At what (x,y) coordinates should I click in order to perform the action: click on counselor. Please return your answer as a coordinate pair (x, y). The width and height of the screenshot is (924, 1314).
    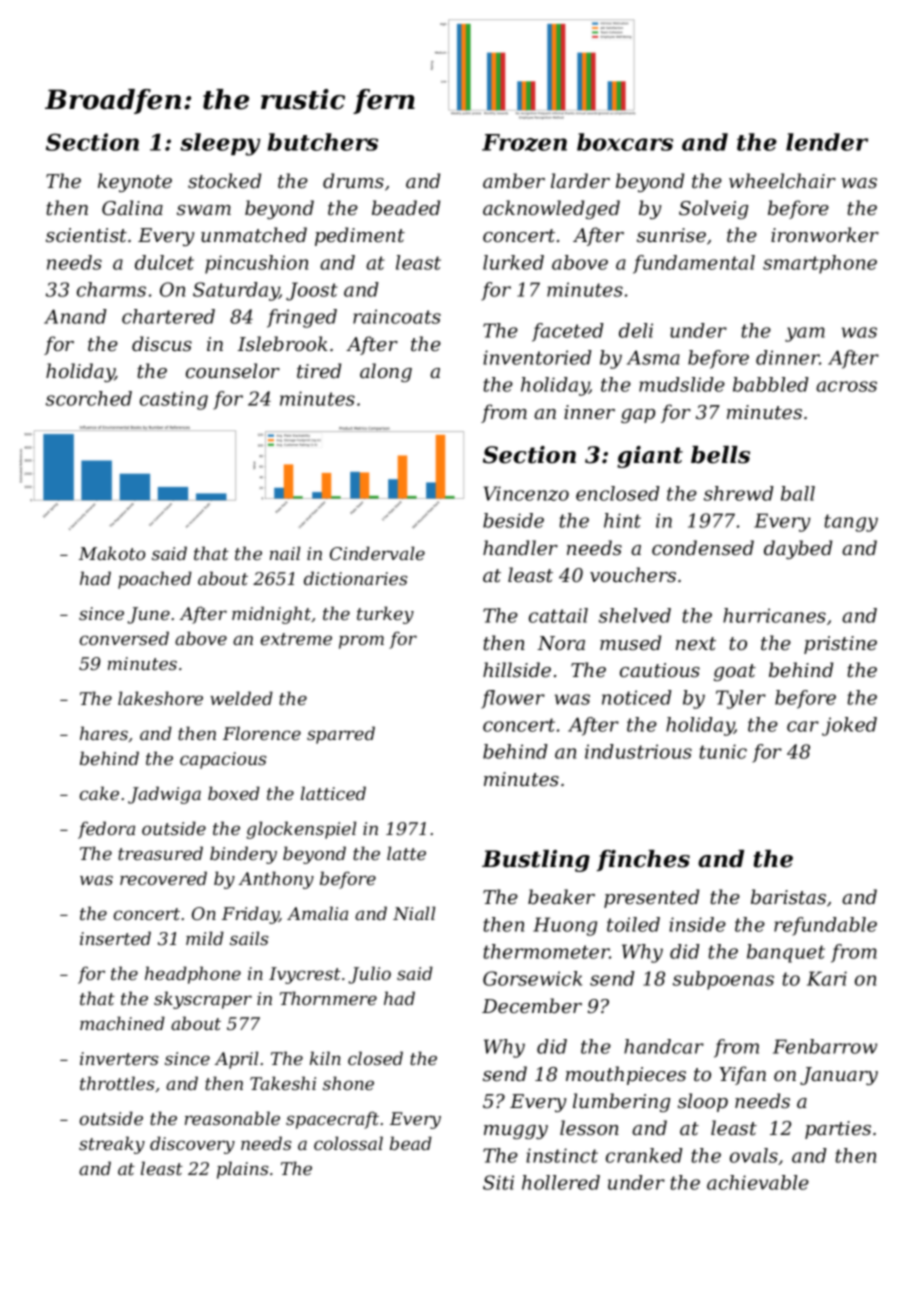
    Looking at the image, I should click on (233, 371).
